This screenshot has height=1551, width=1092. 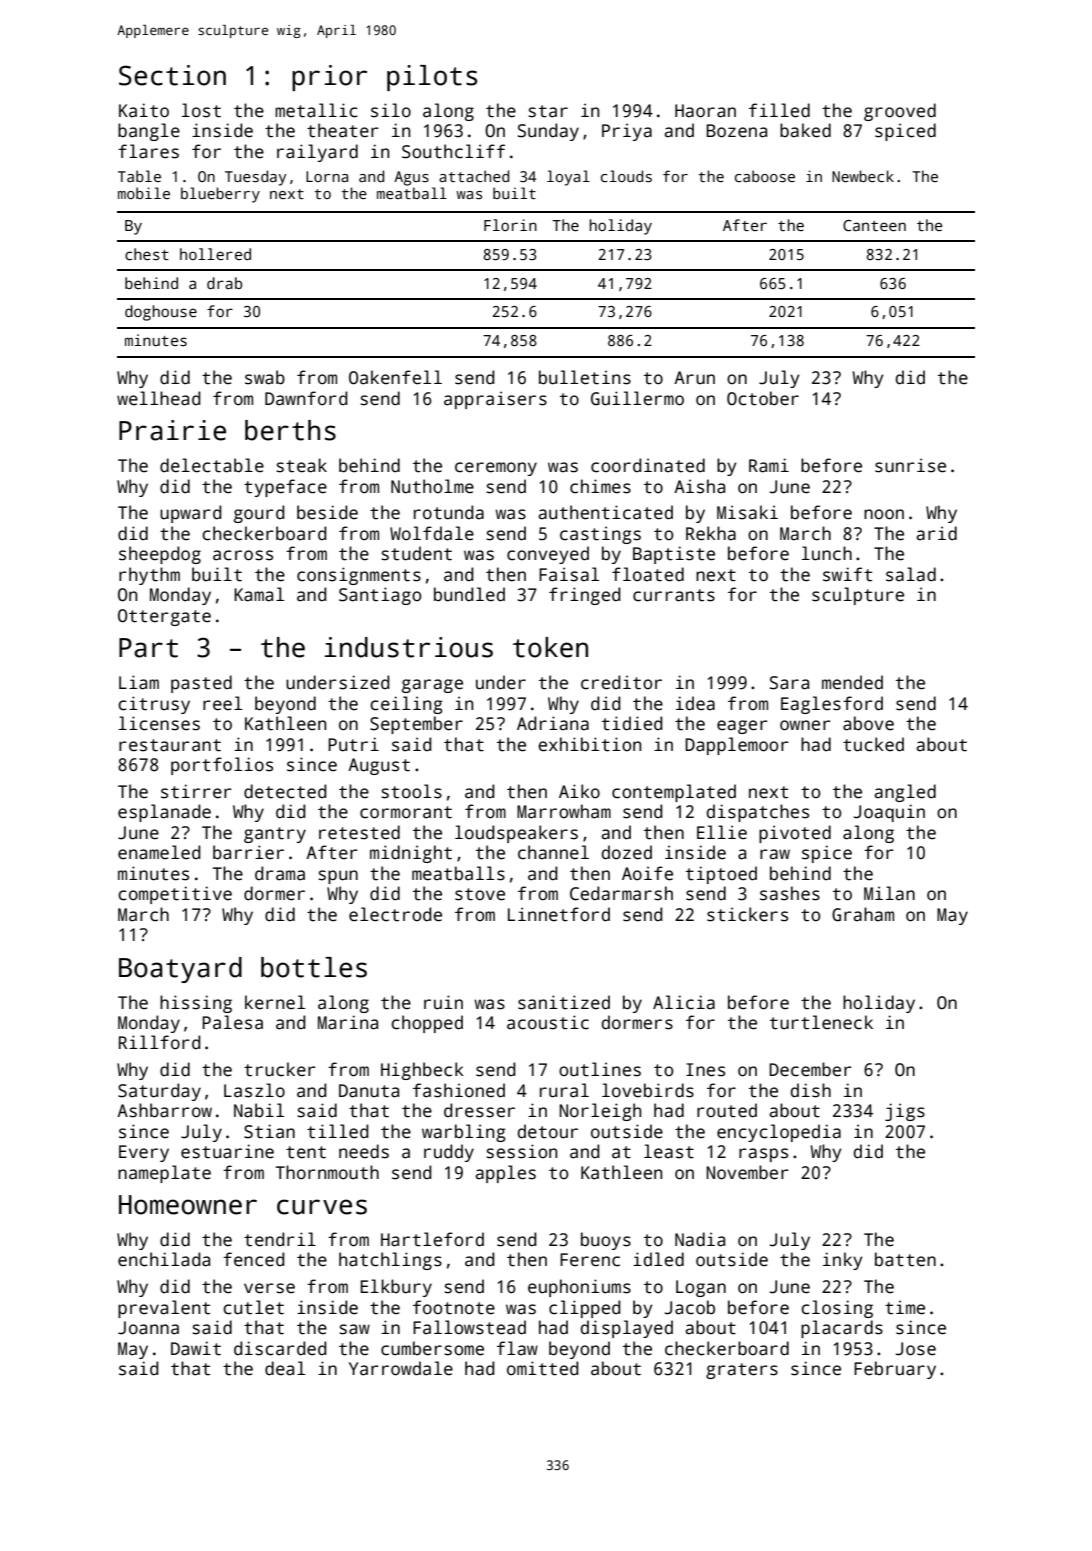 I want to click on grooved, so click(x=900, y=112).
